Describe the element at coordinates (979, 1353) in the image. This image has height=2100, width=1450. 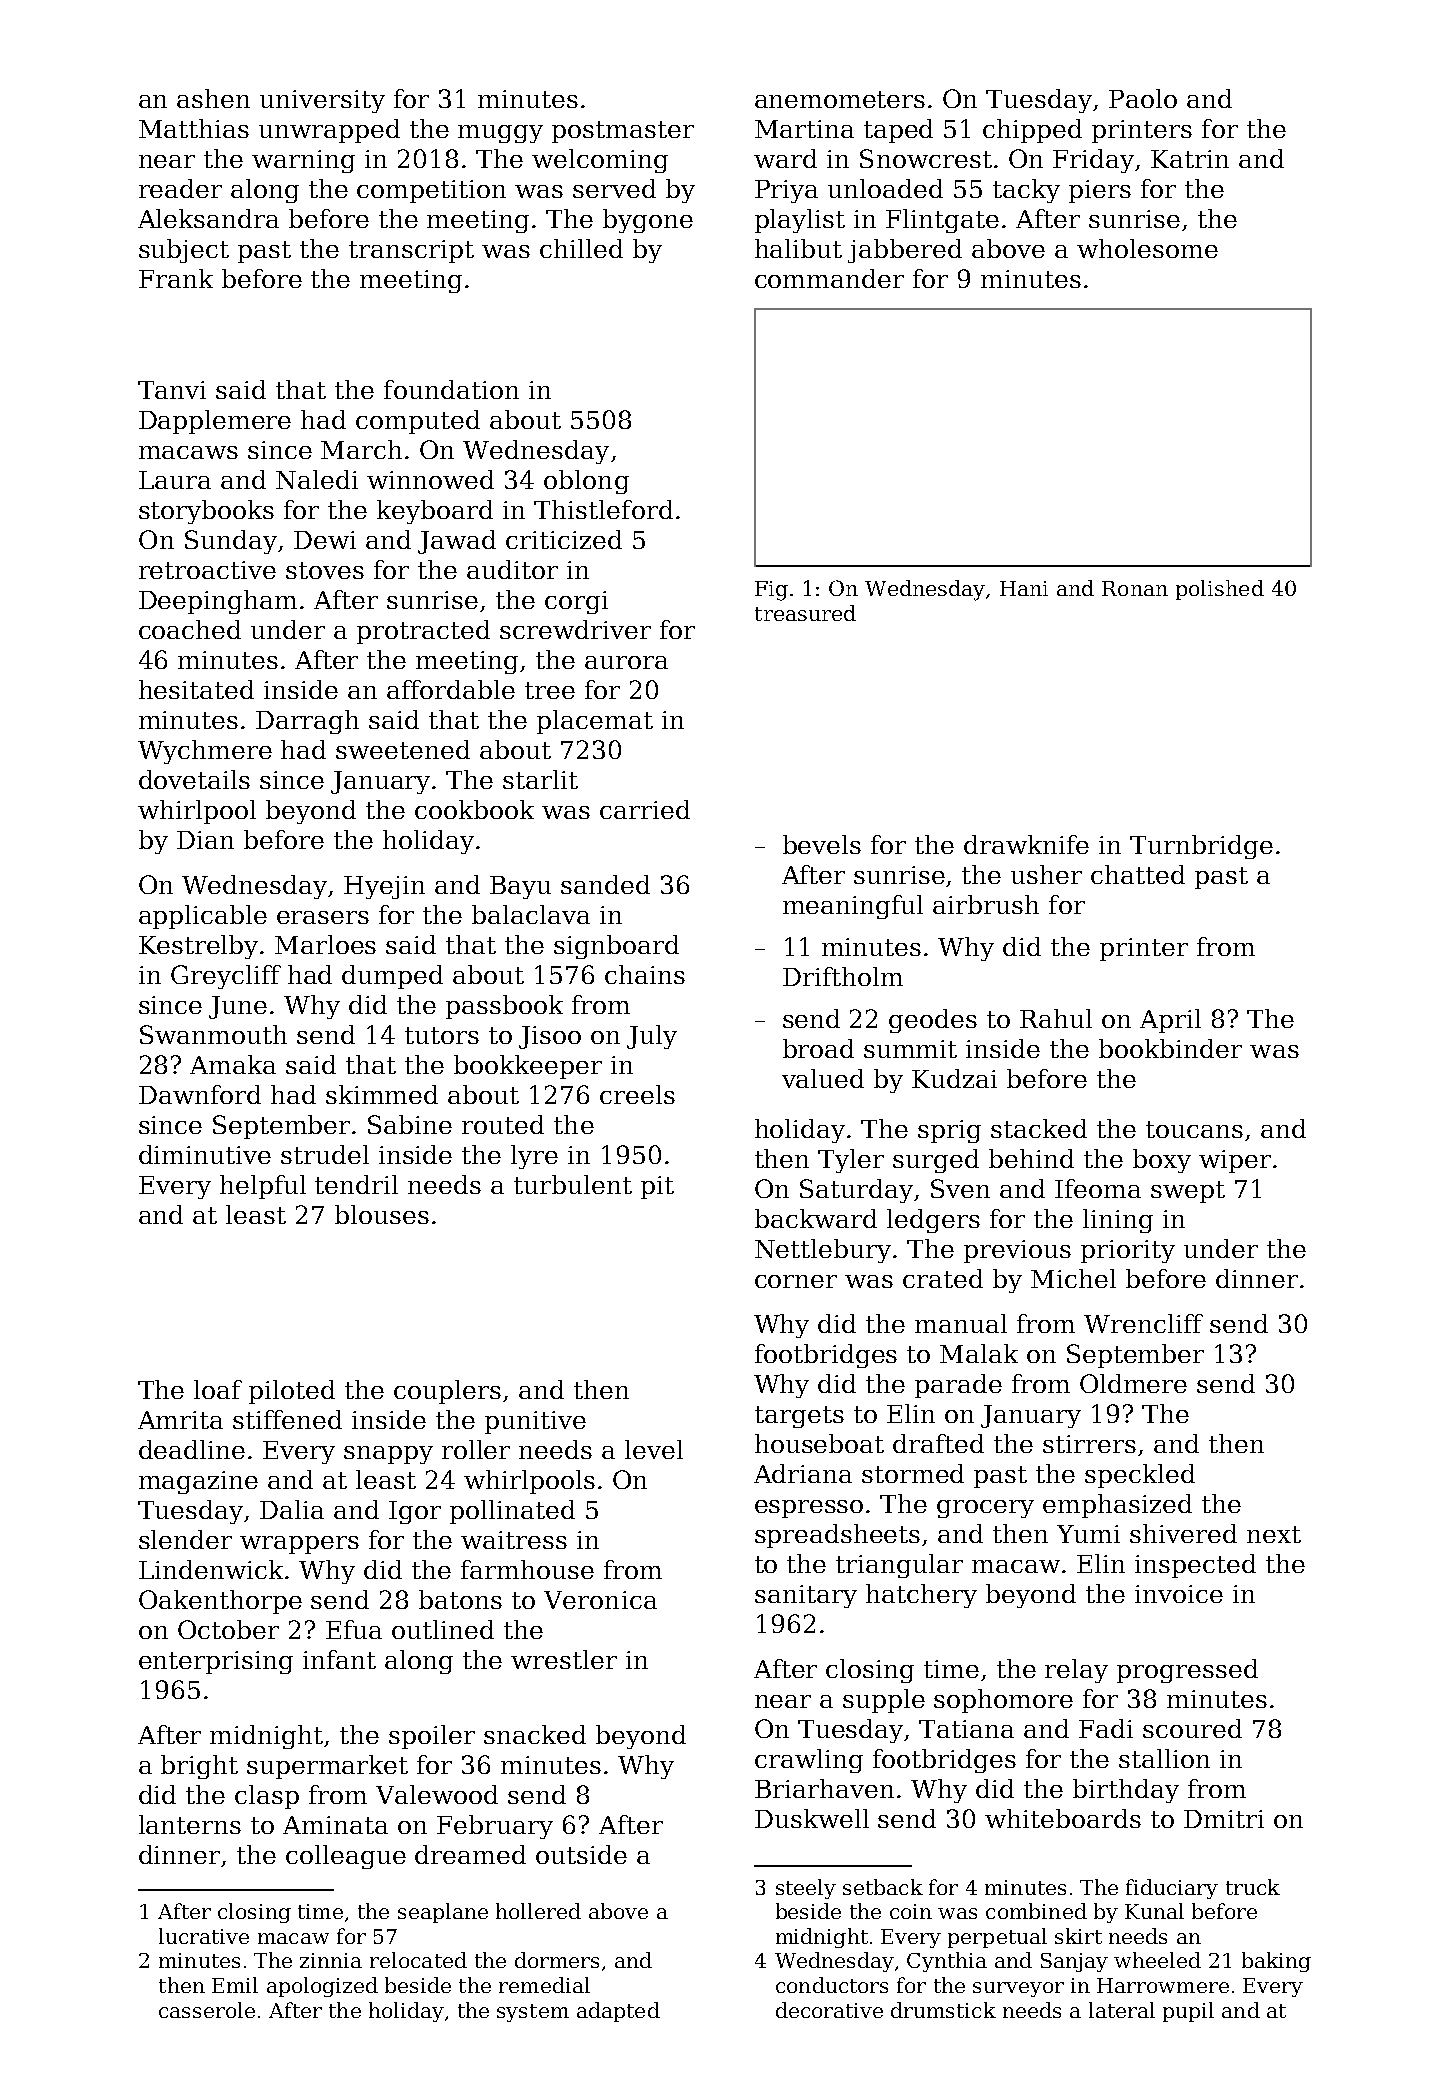
I see `Malak` at that location.
